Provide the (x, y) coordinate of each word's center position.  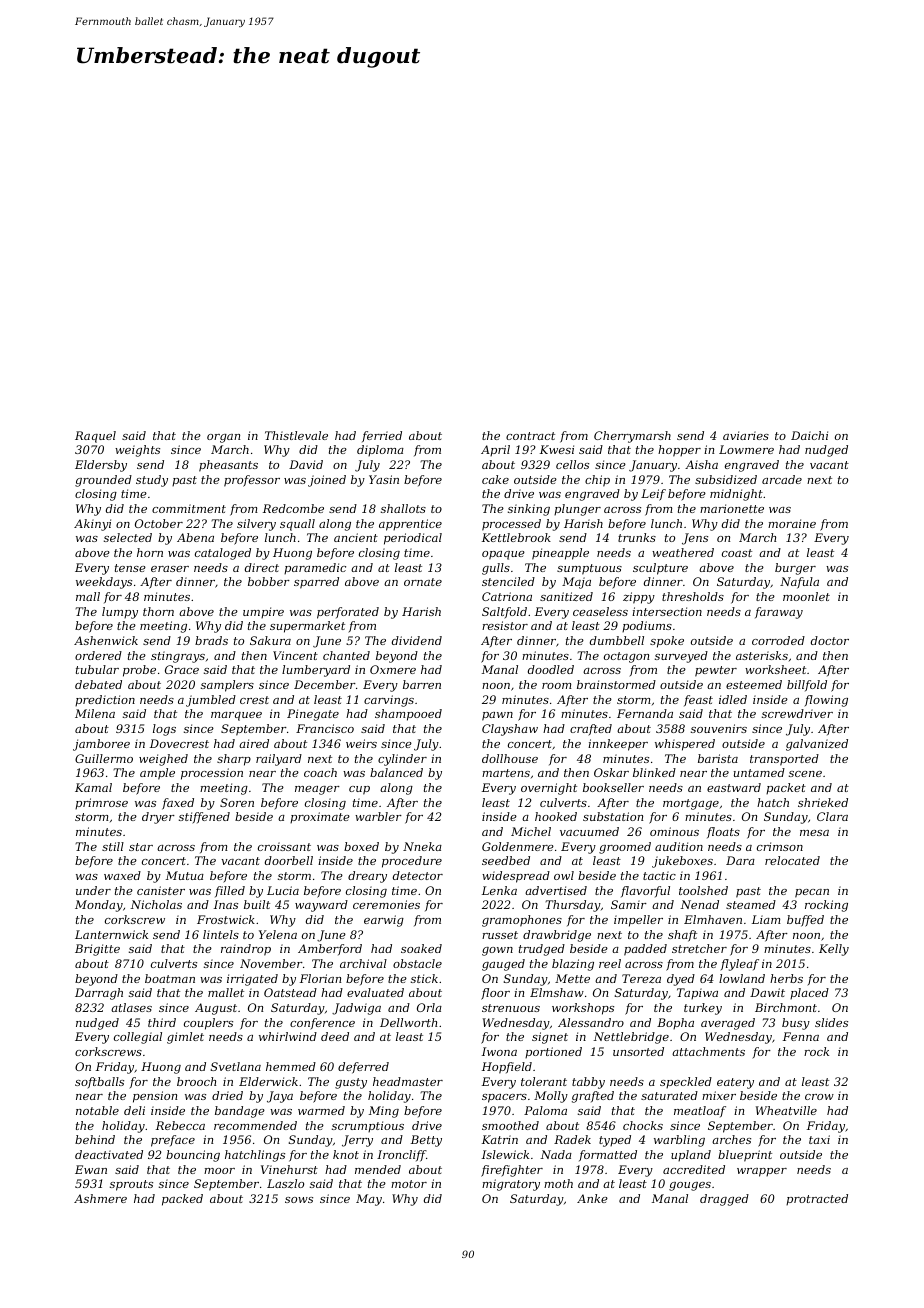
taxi (819, 1139)
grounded (103, 481)
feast (698, 700)
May (369, 1200)
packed (182, 1200)
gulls (496, 569)
